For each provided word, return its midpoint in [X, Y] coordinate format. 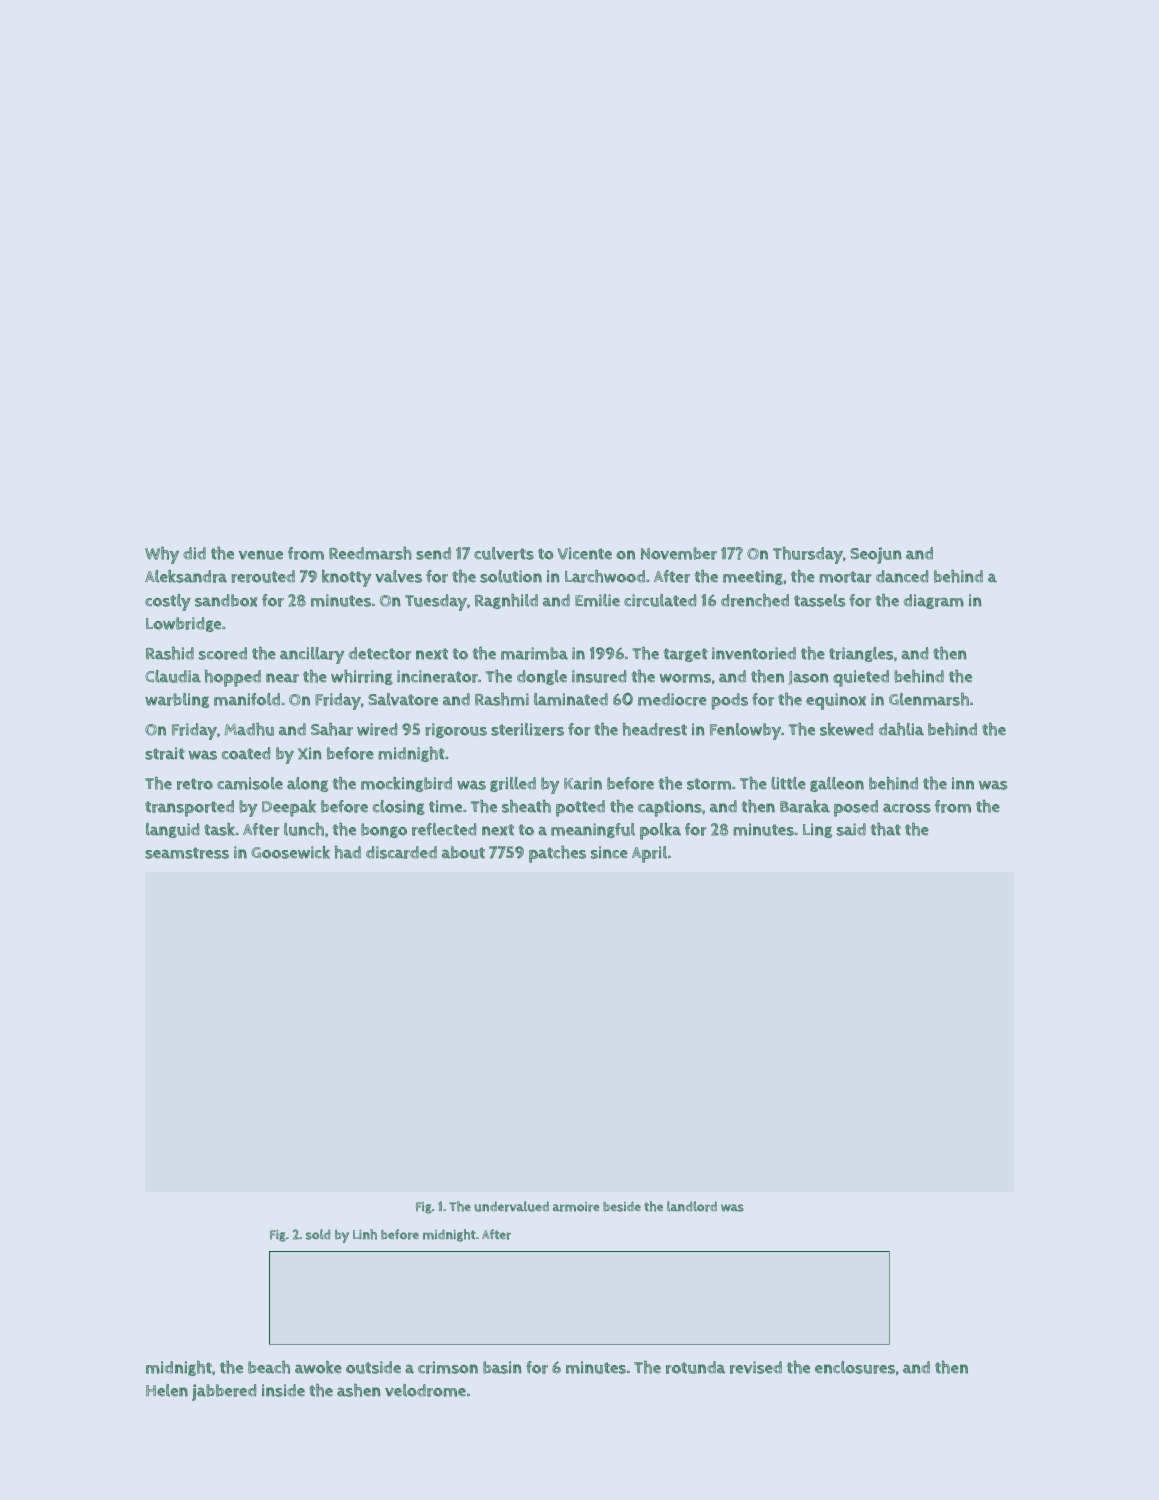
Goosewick [290, 852]
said [851, 829]
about [463, 852]
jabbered [224, 1392]
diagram [934, 601]
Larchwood [605, 576]
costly [168, 602]
